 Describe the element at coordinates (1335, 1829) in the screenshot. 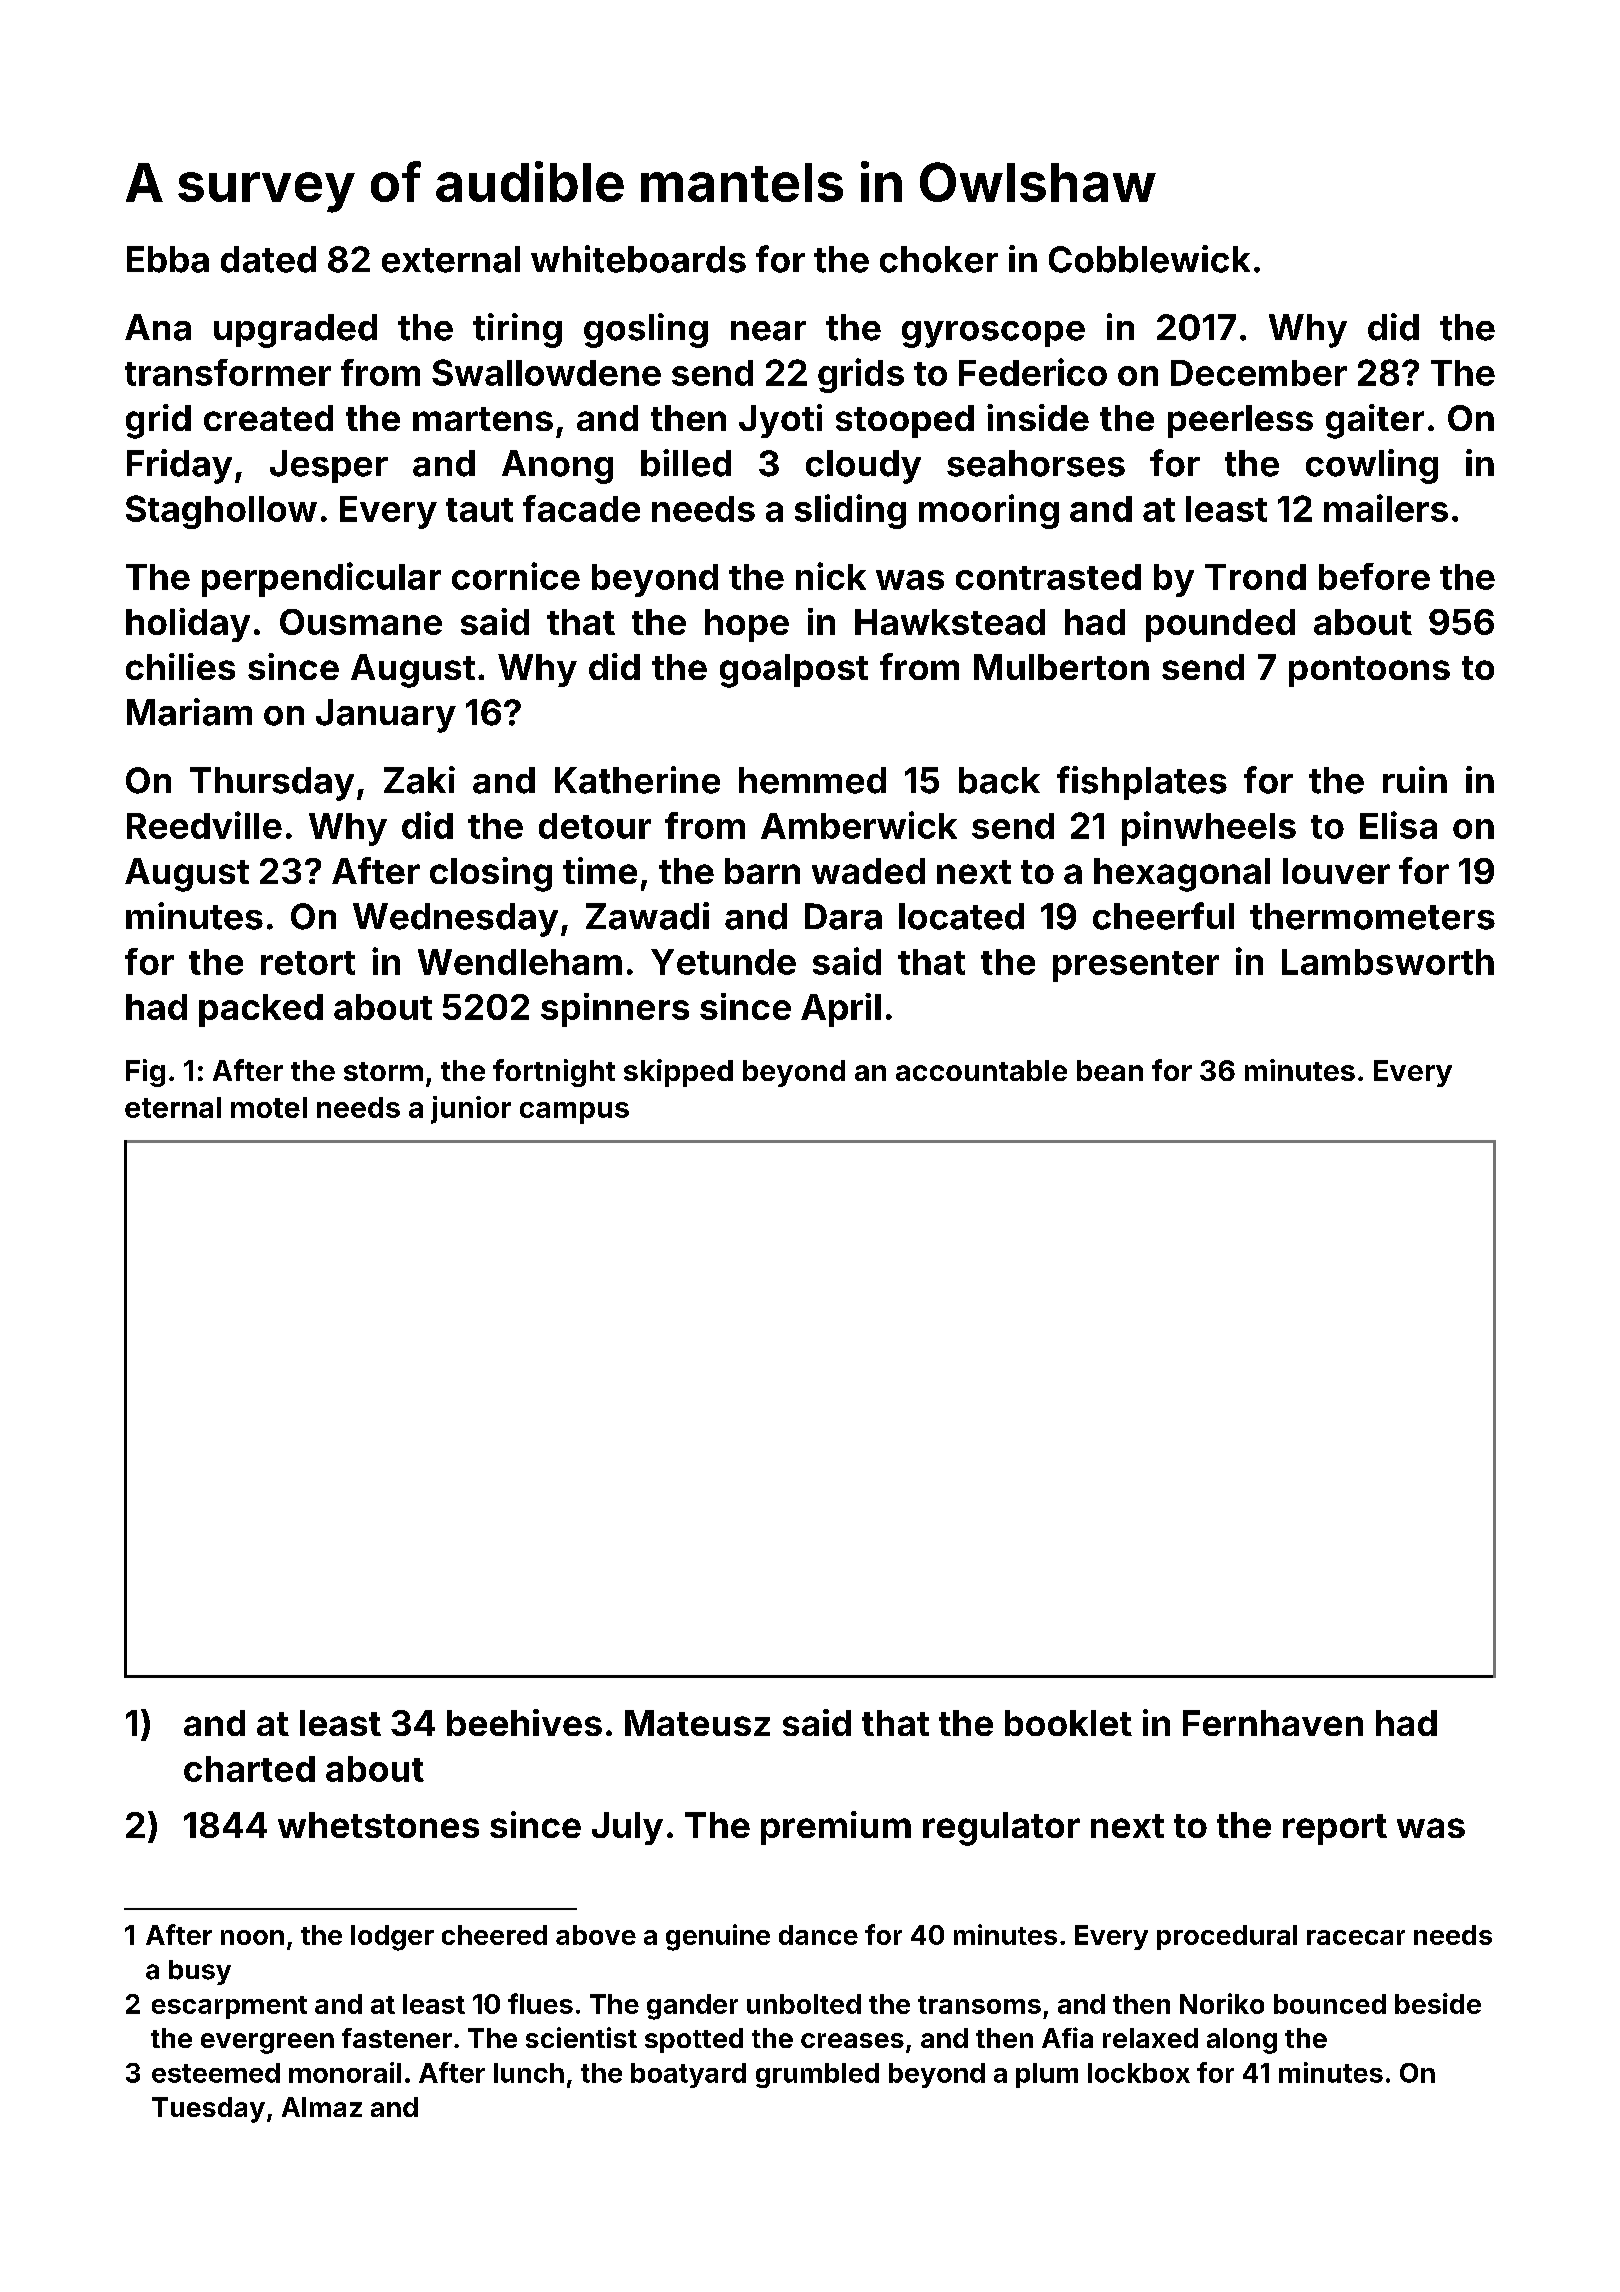

I see `report` at that location.
